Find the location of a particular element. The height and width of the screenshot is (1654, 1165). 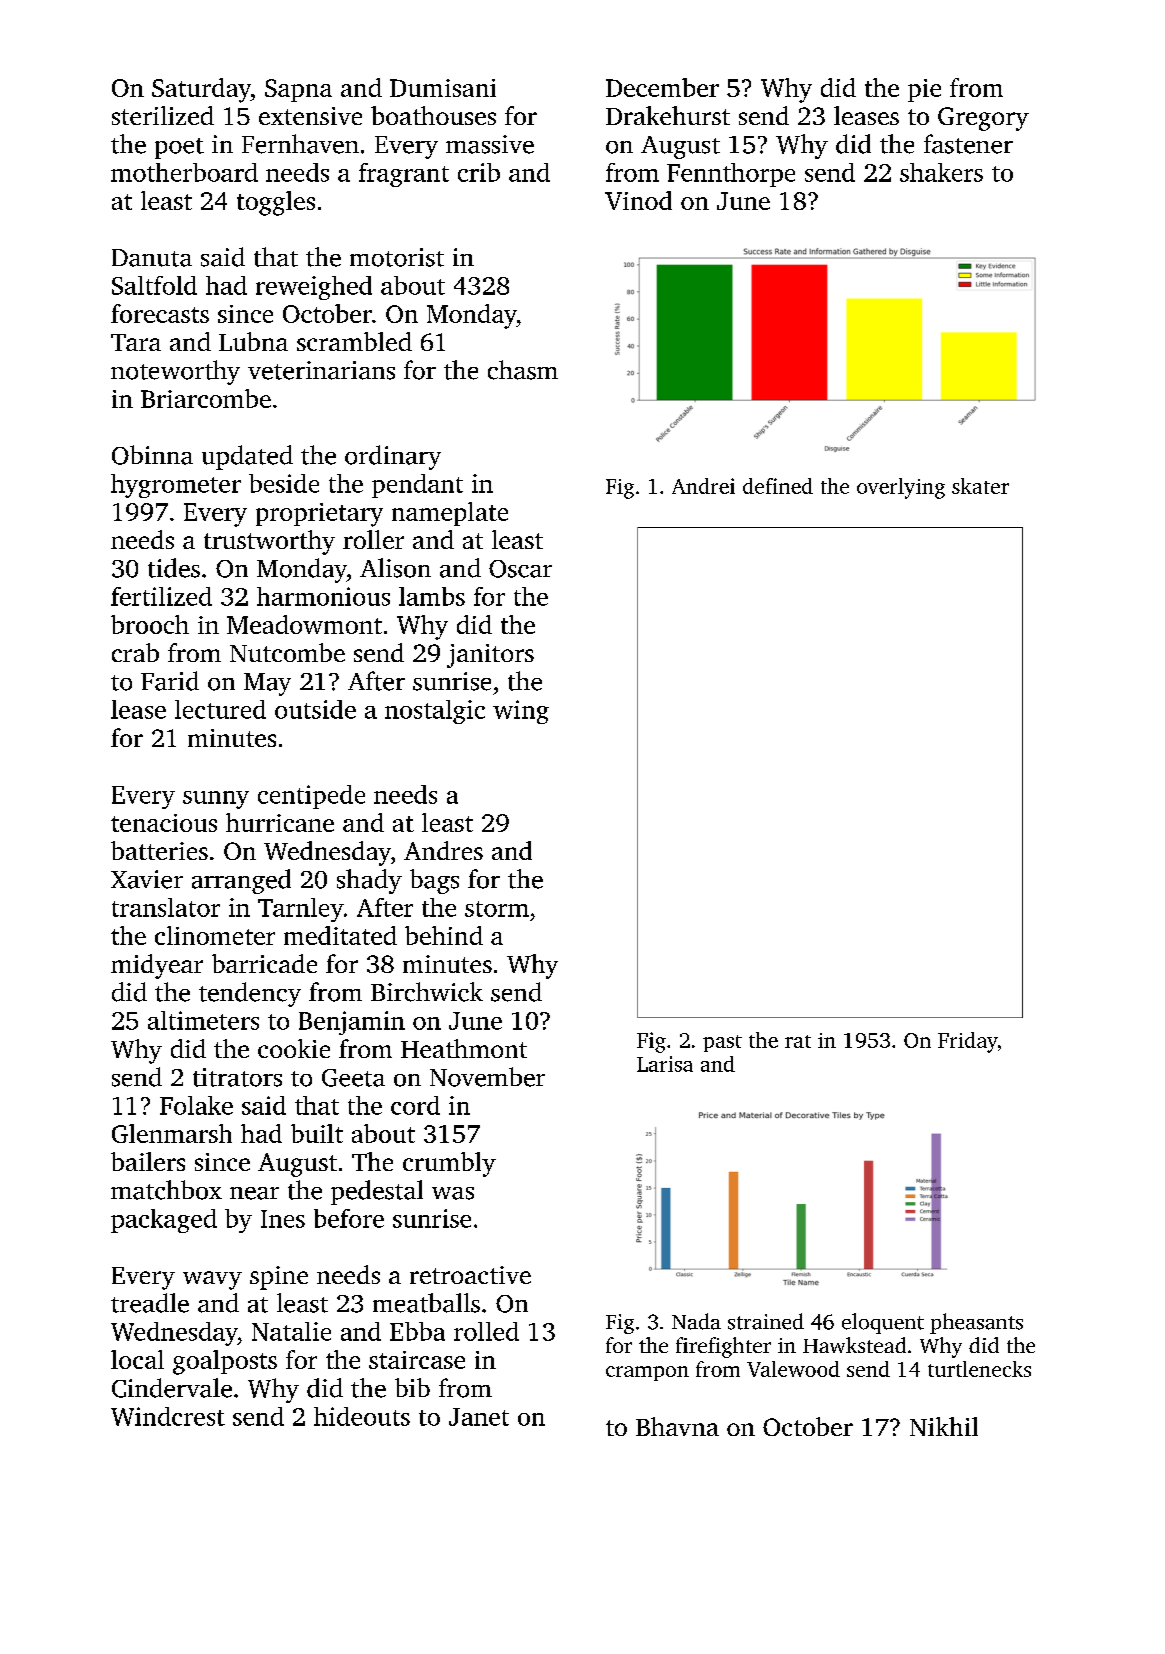

Larisa is located at coordinates (665, 1064).
